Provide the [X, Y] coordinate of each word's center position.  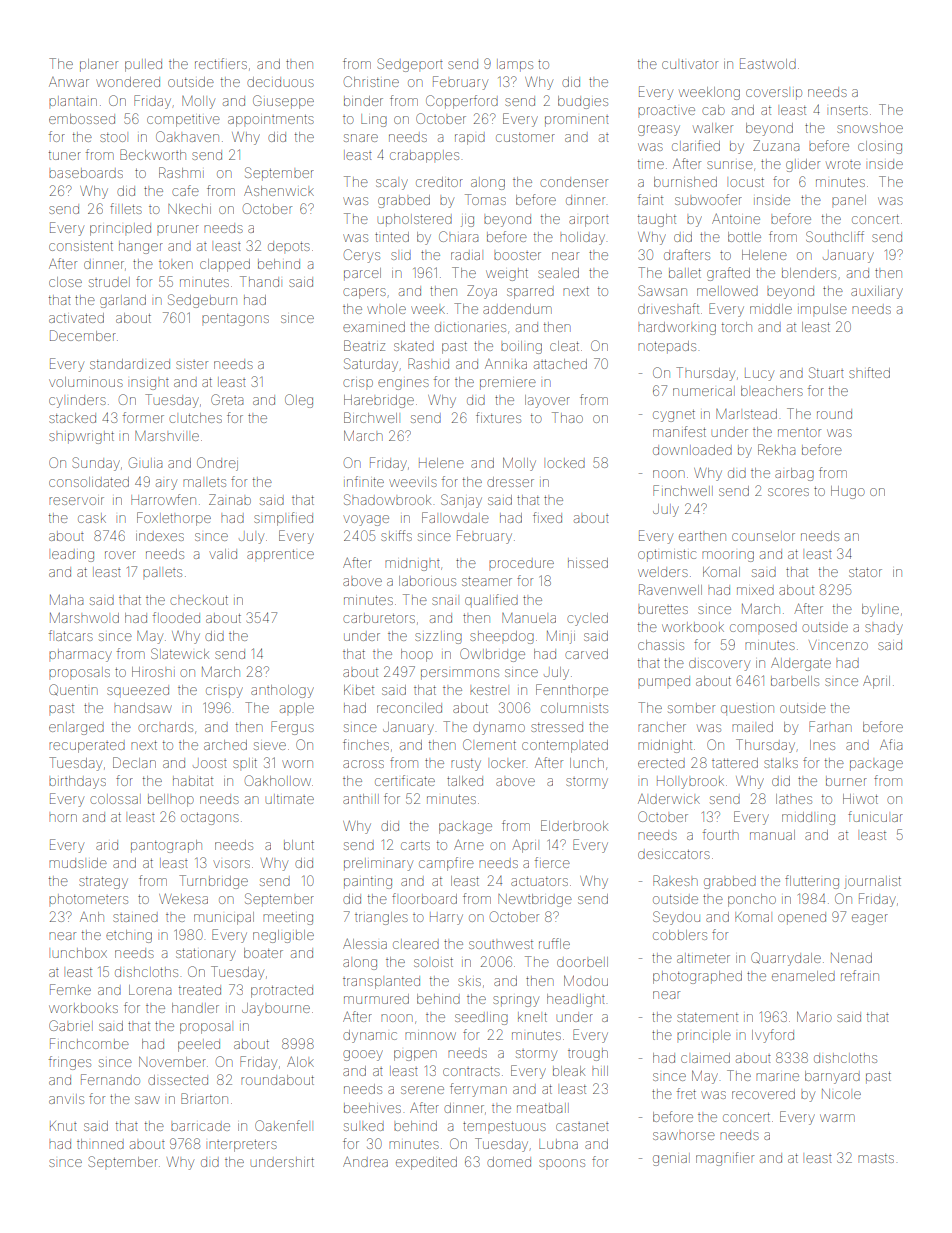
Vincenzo [838, 645]
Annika [506, 364]
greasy [659, 130]
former [143, 417]
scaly [392, 184]
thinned [100, 1144]
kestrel [488, 690]
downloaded [692, 450]
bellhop [171, 800]
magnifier [725, 1159]
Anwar [69, 82]
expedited [426, 1163]
